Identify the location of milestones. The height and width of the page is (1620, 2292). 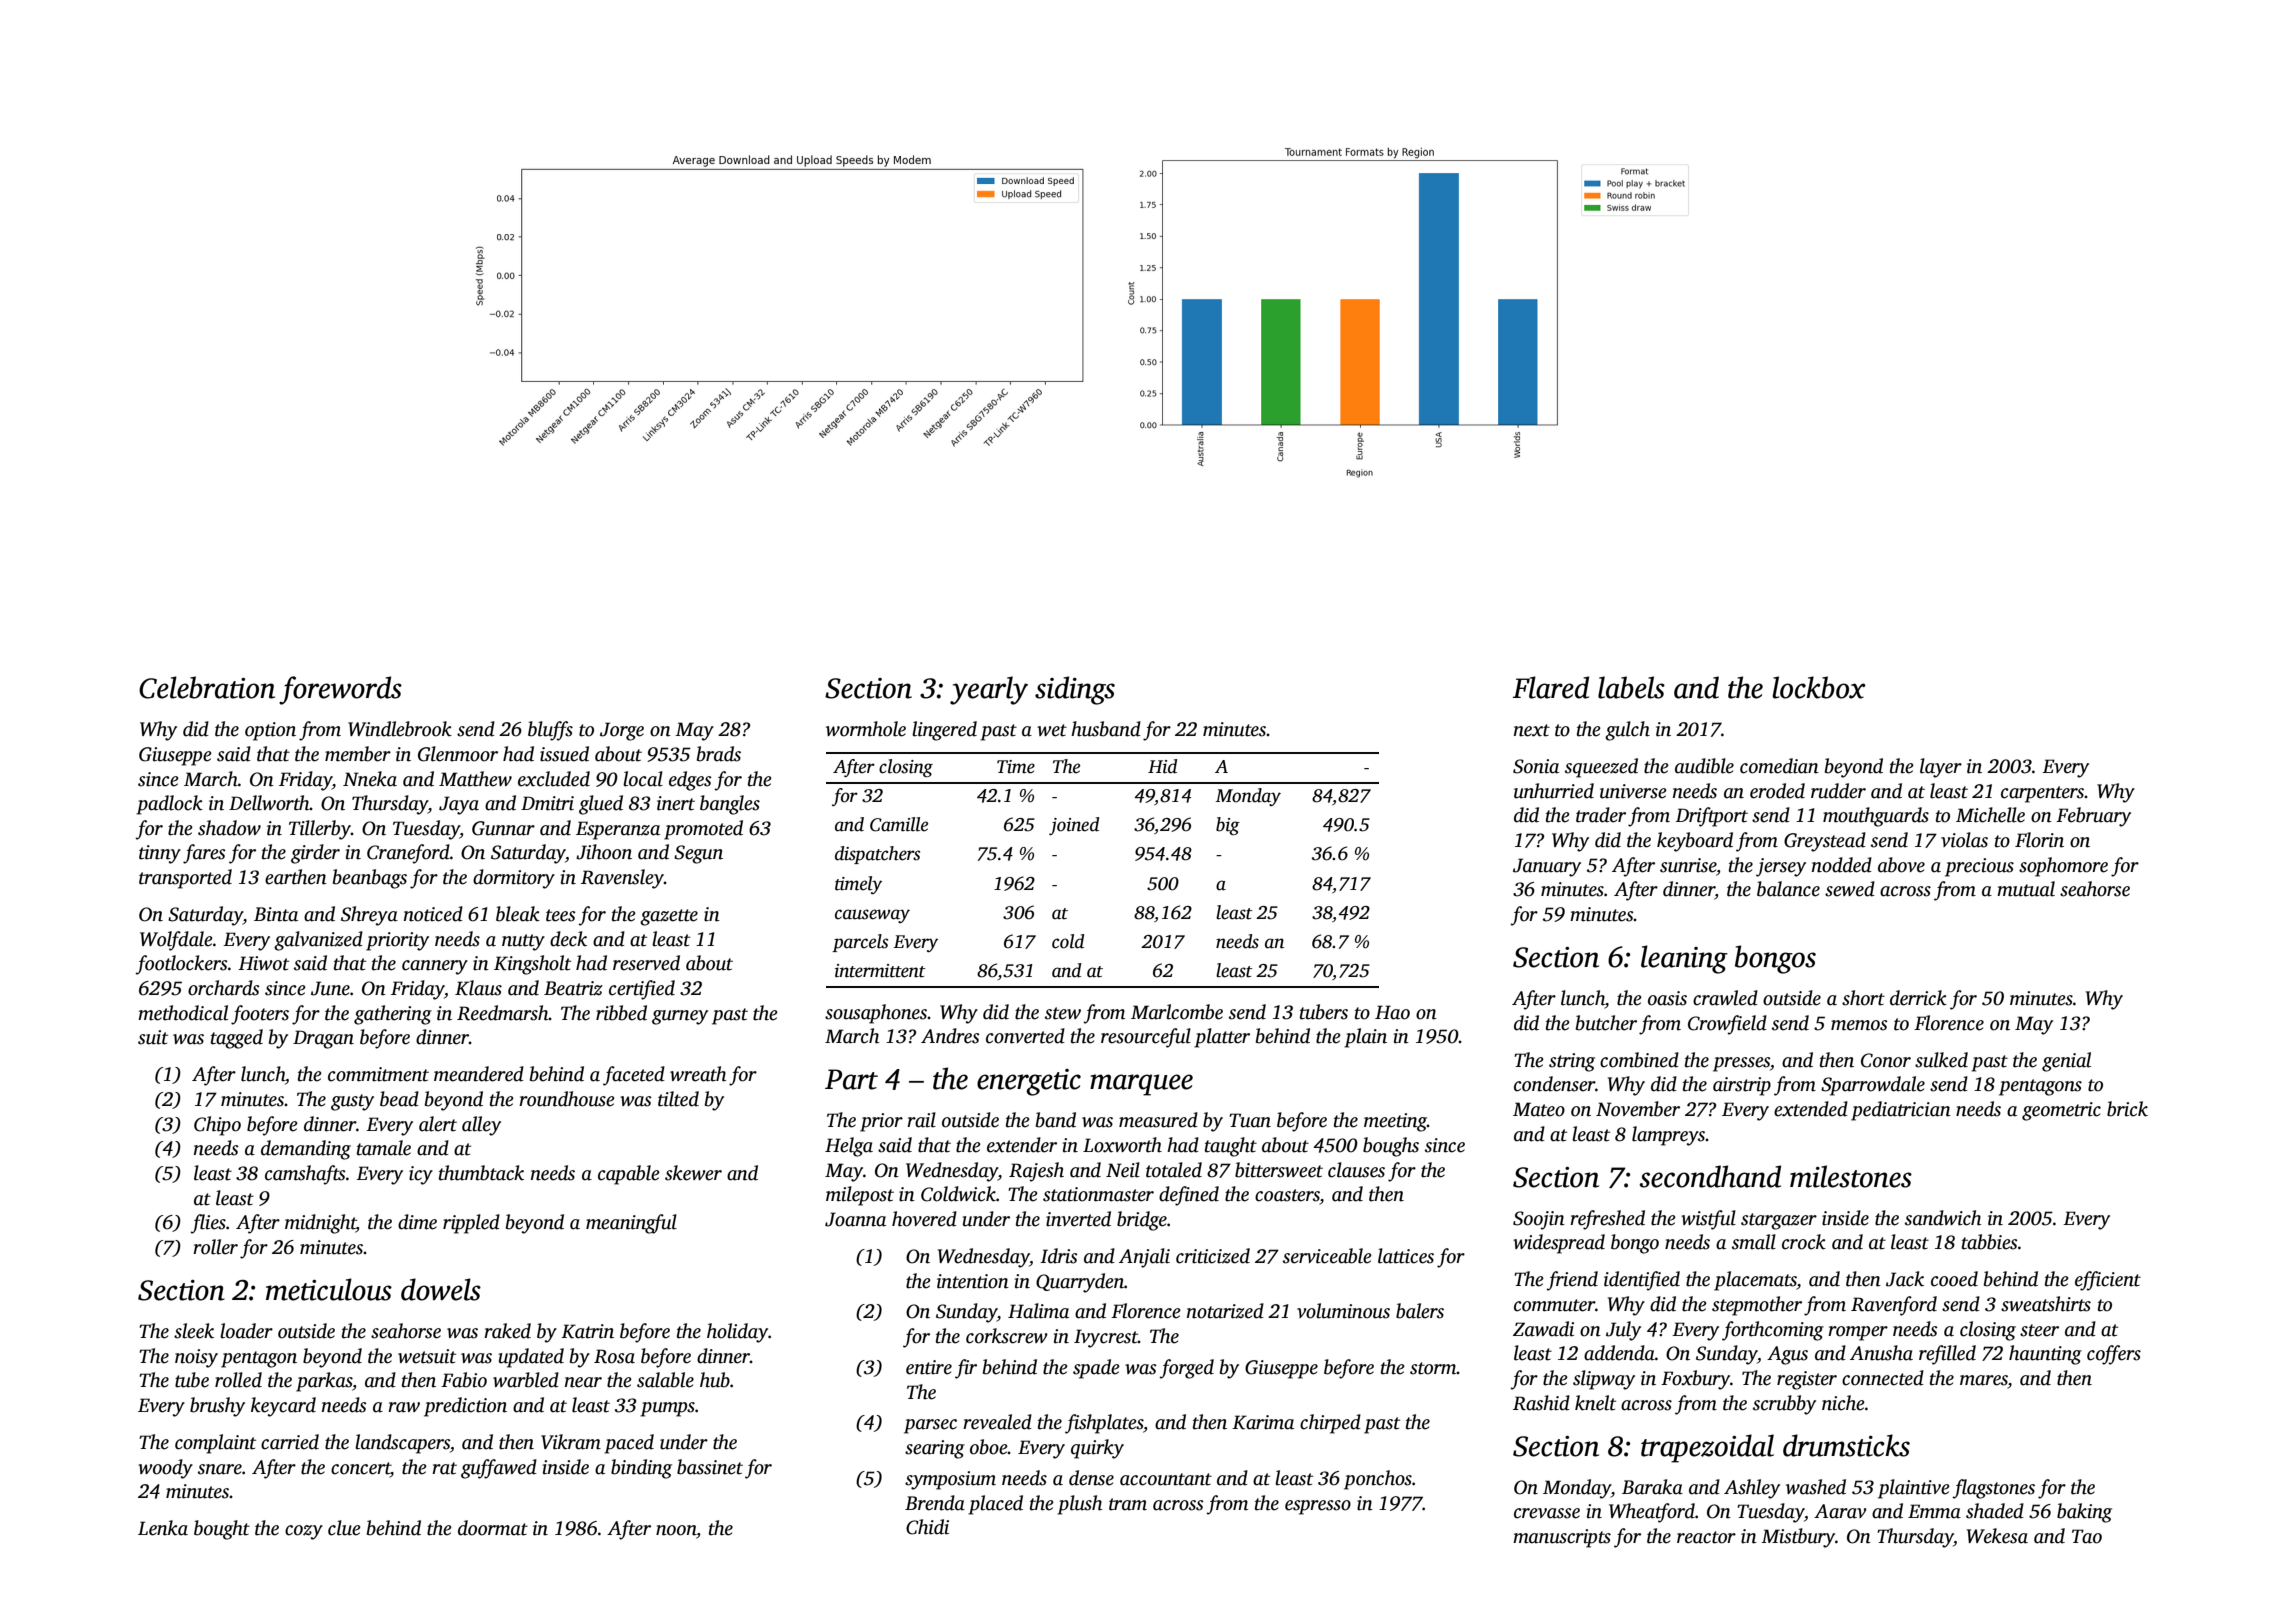
(1851, 1176).
